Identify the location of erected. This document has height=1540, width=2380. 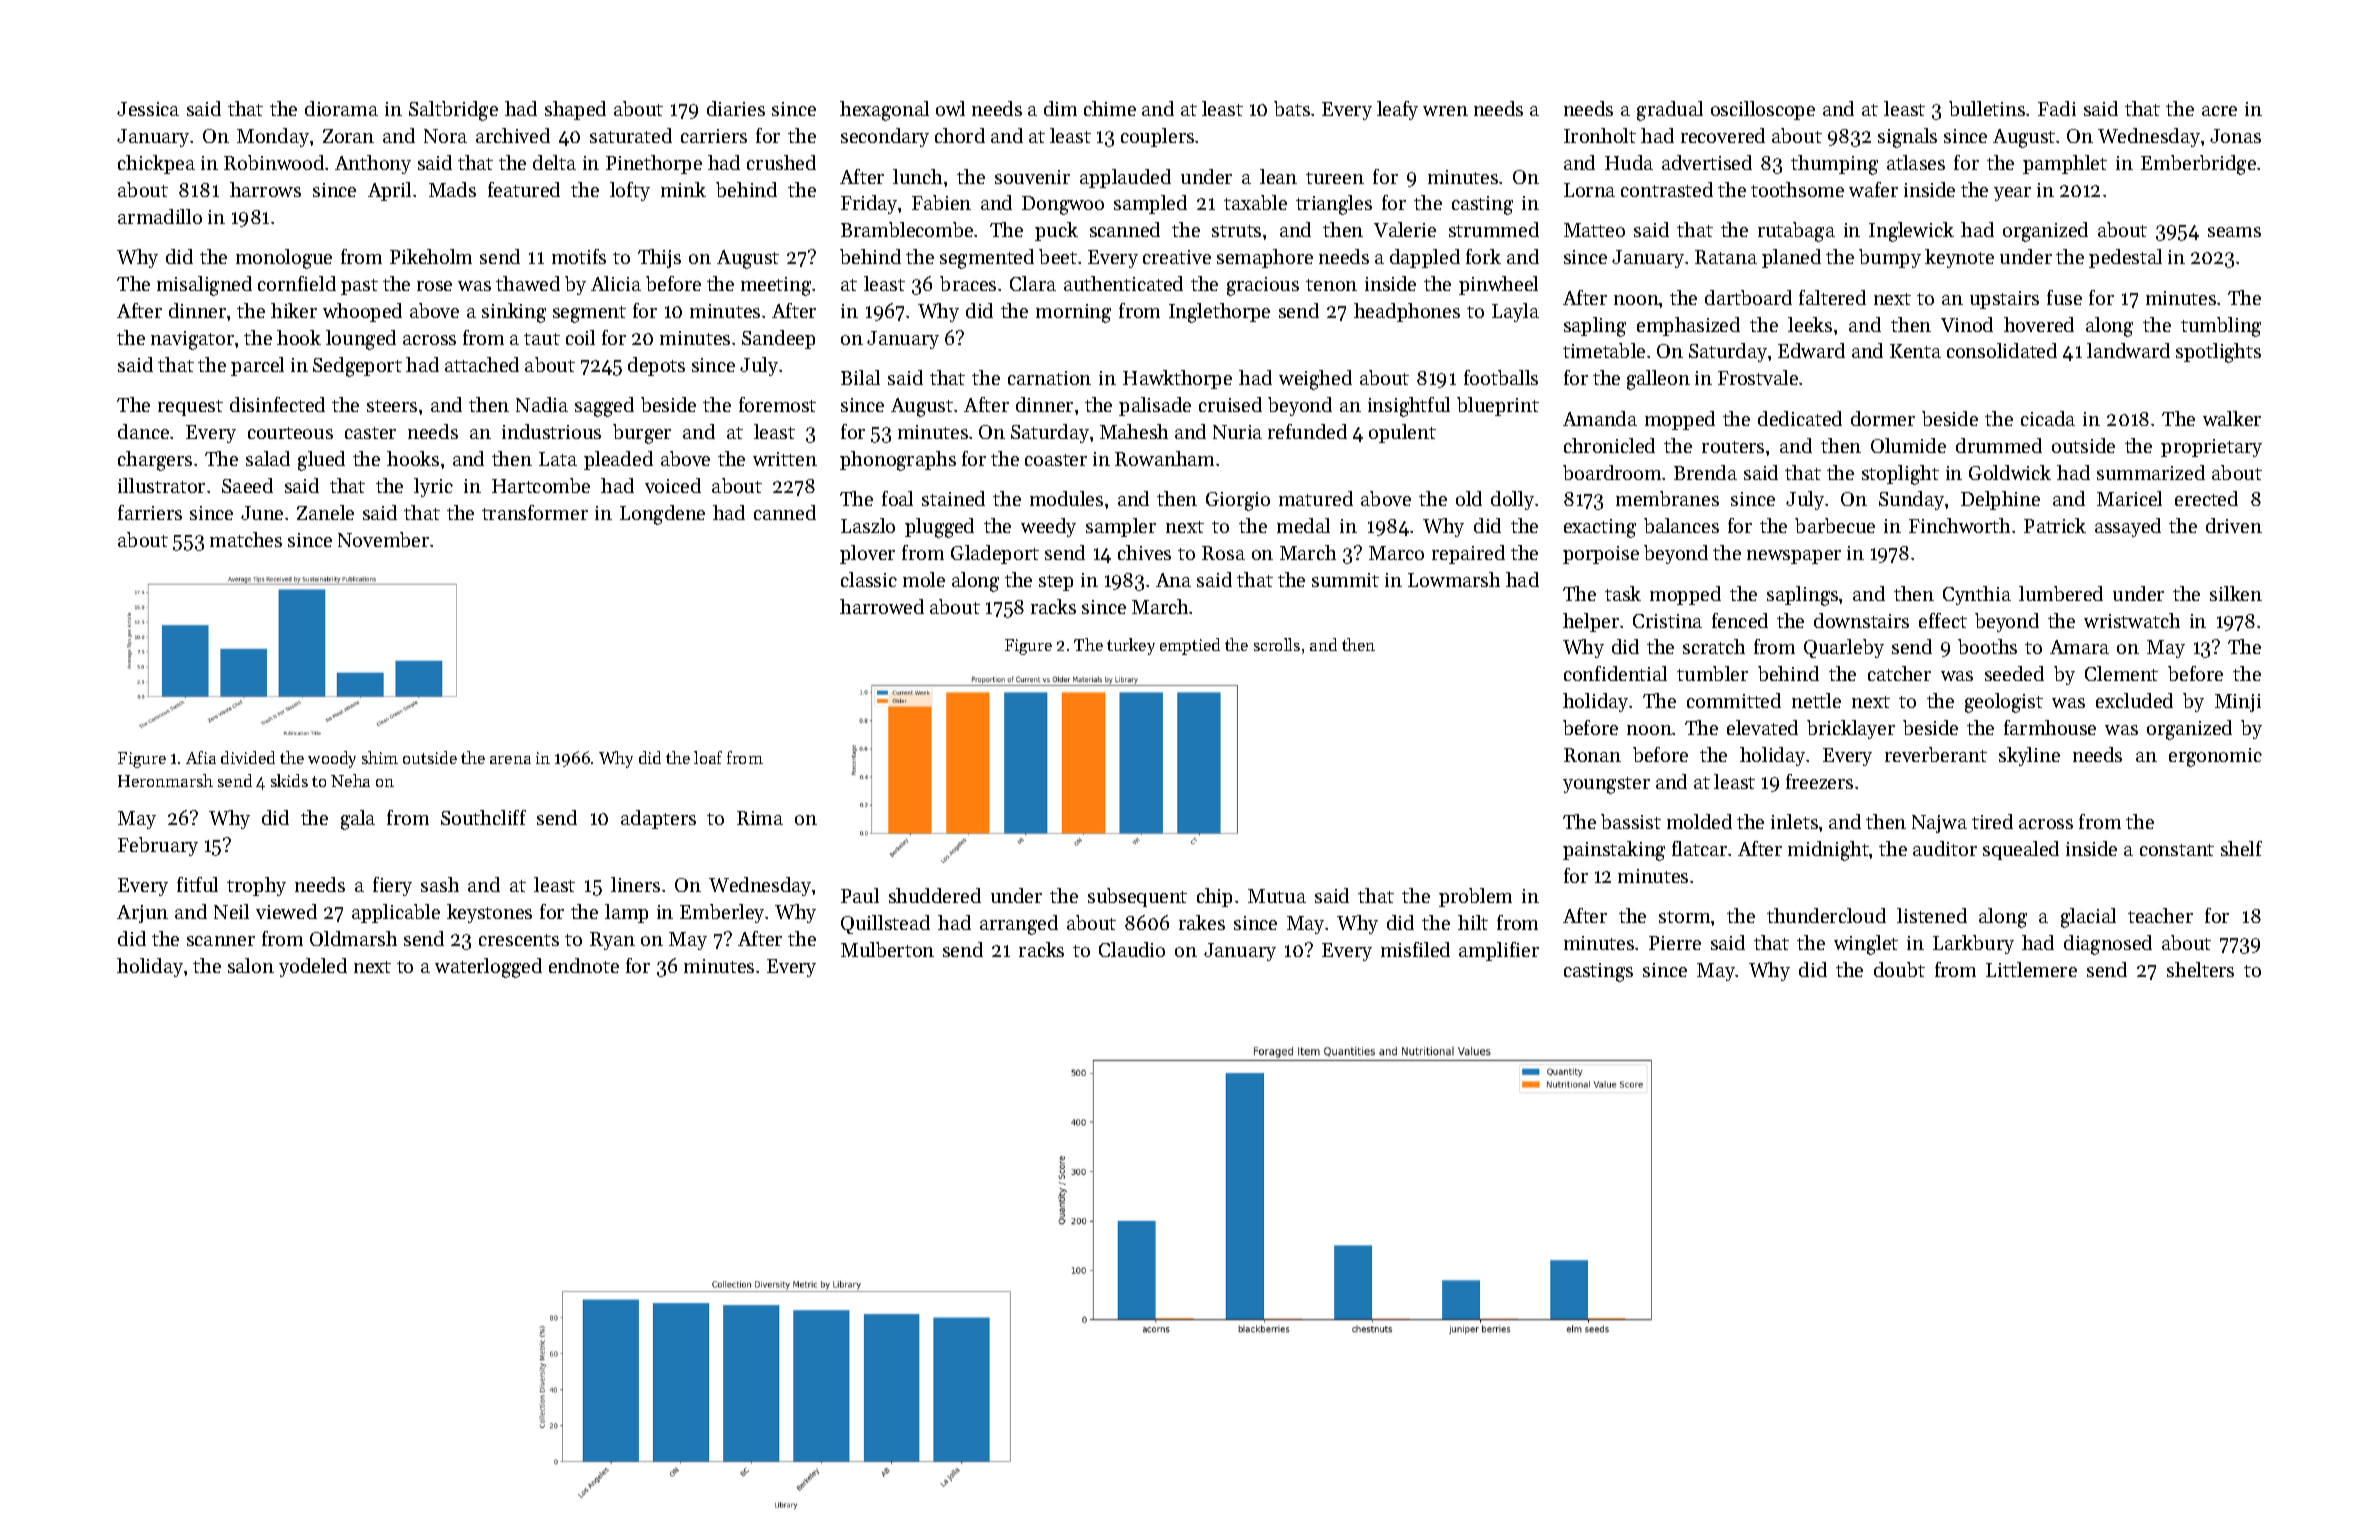
(2206, 498).
